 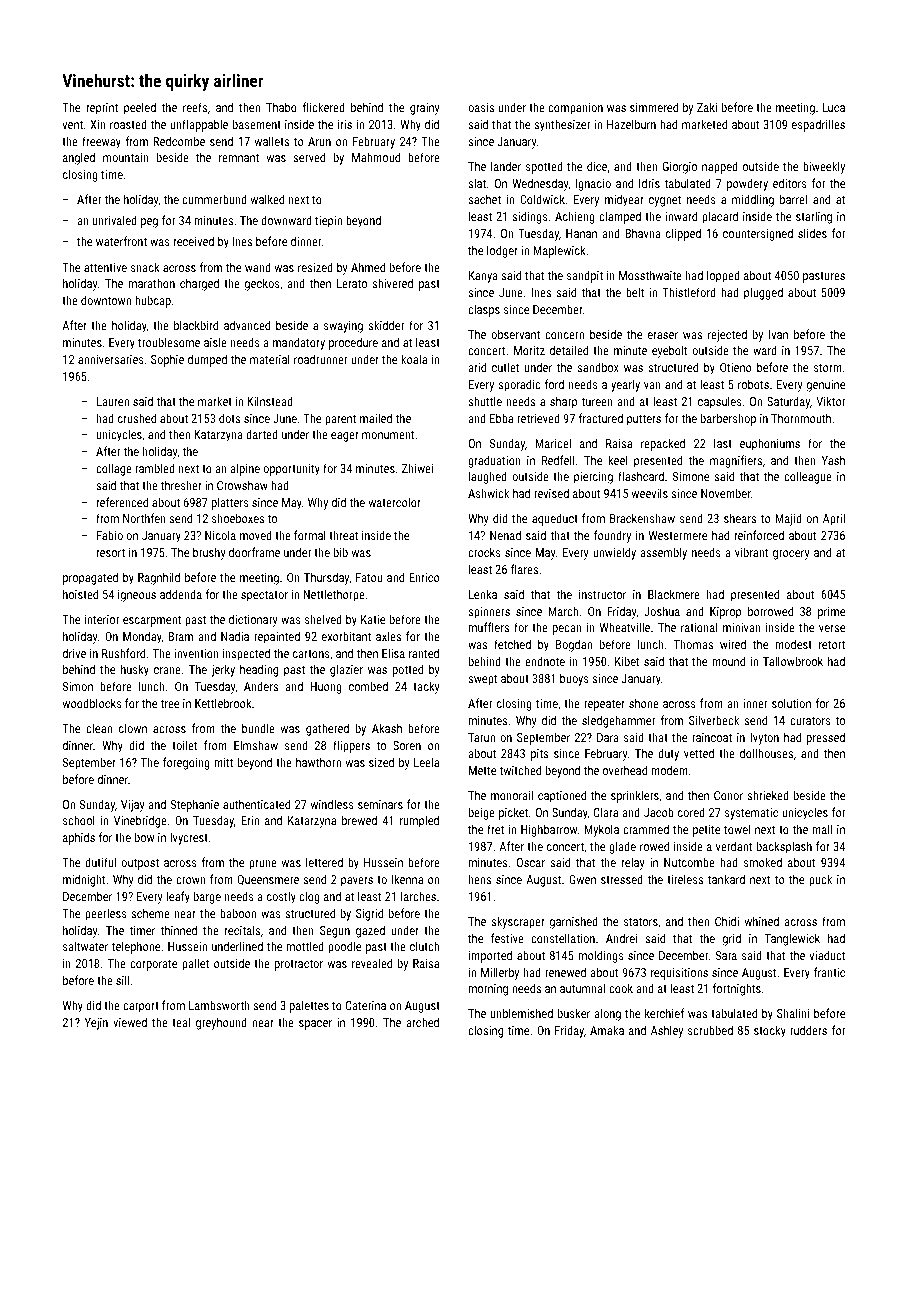 I want to click on flickered, so click(x=324, y=107).
